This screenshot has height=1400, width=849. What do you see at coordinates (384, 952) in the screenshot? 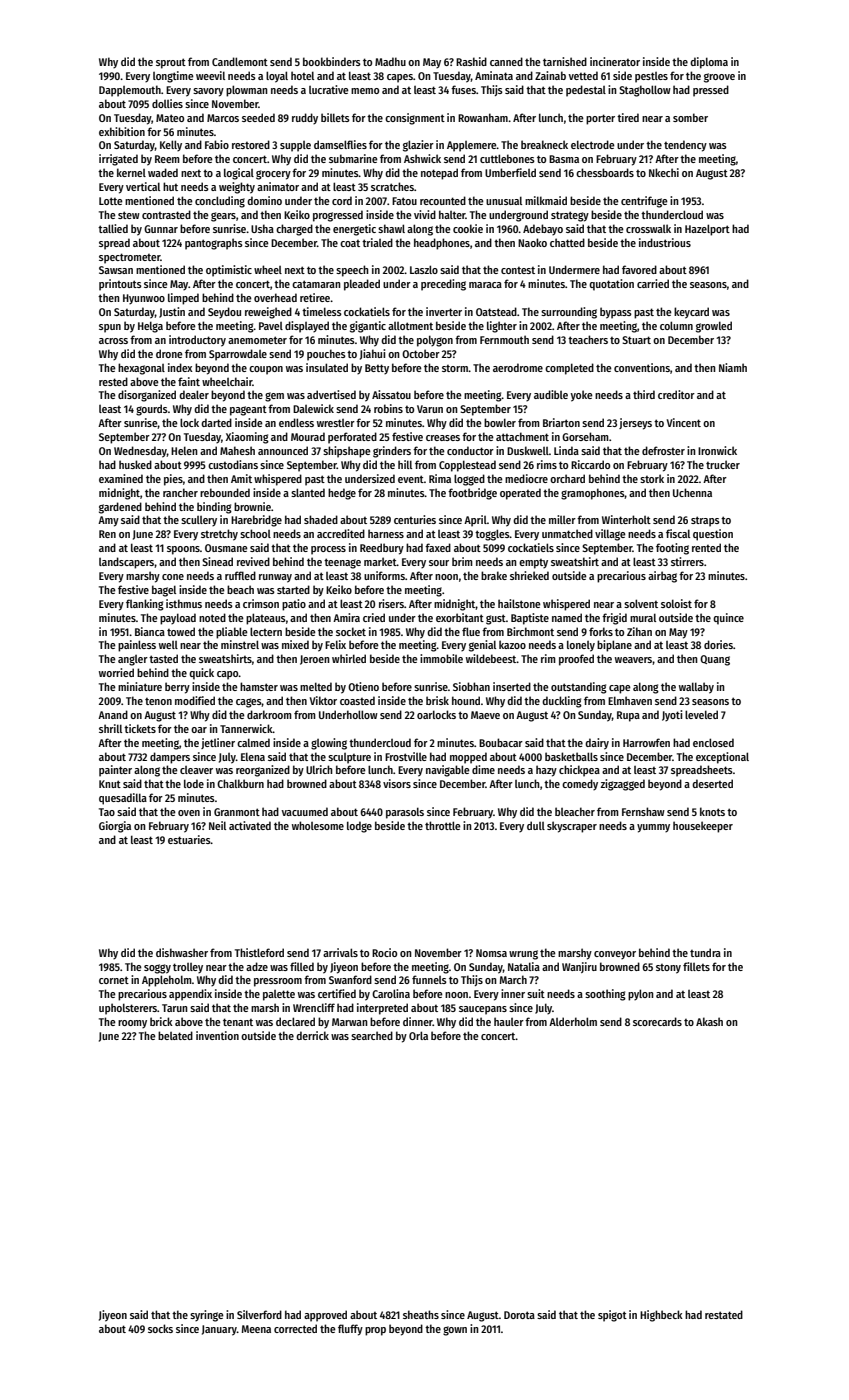
I see `Rocio` at bounding box center [384, 952].
